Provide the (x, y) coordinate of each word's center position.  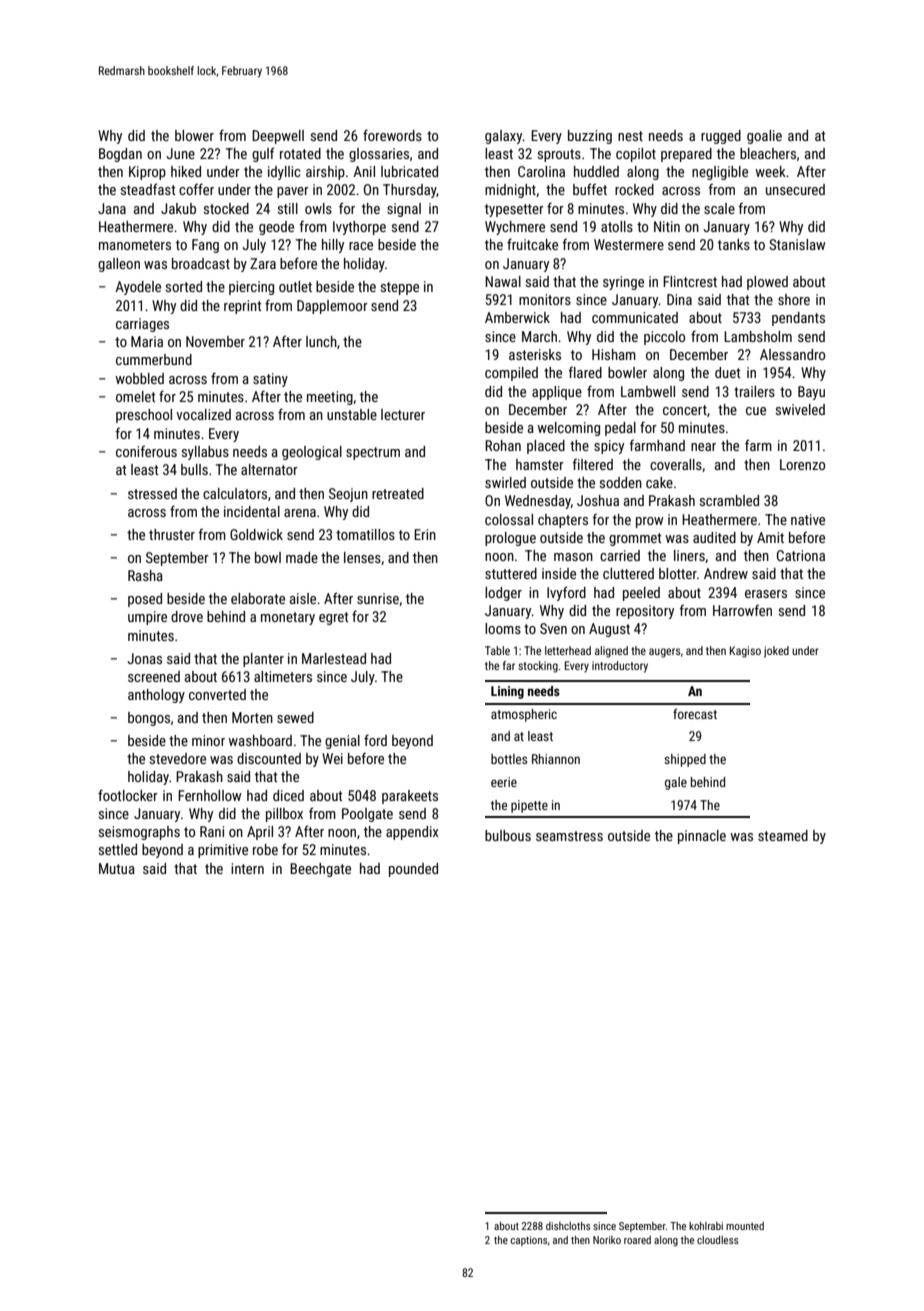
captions (529, 1241)
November (215, 341)
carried (620, 555)
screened (154, 676)
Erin (425, 534)
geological (312, 453)
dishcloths (568, 1226)
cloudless (717, 1240)
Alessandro (792, 354)
